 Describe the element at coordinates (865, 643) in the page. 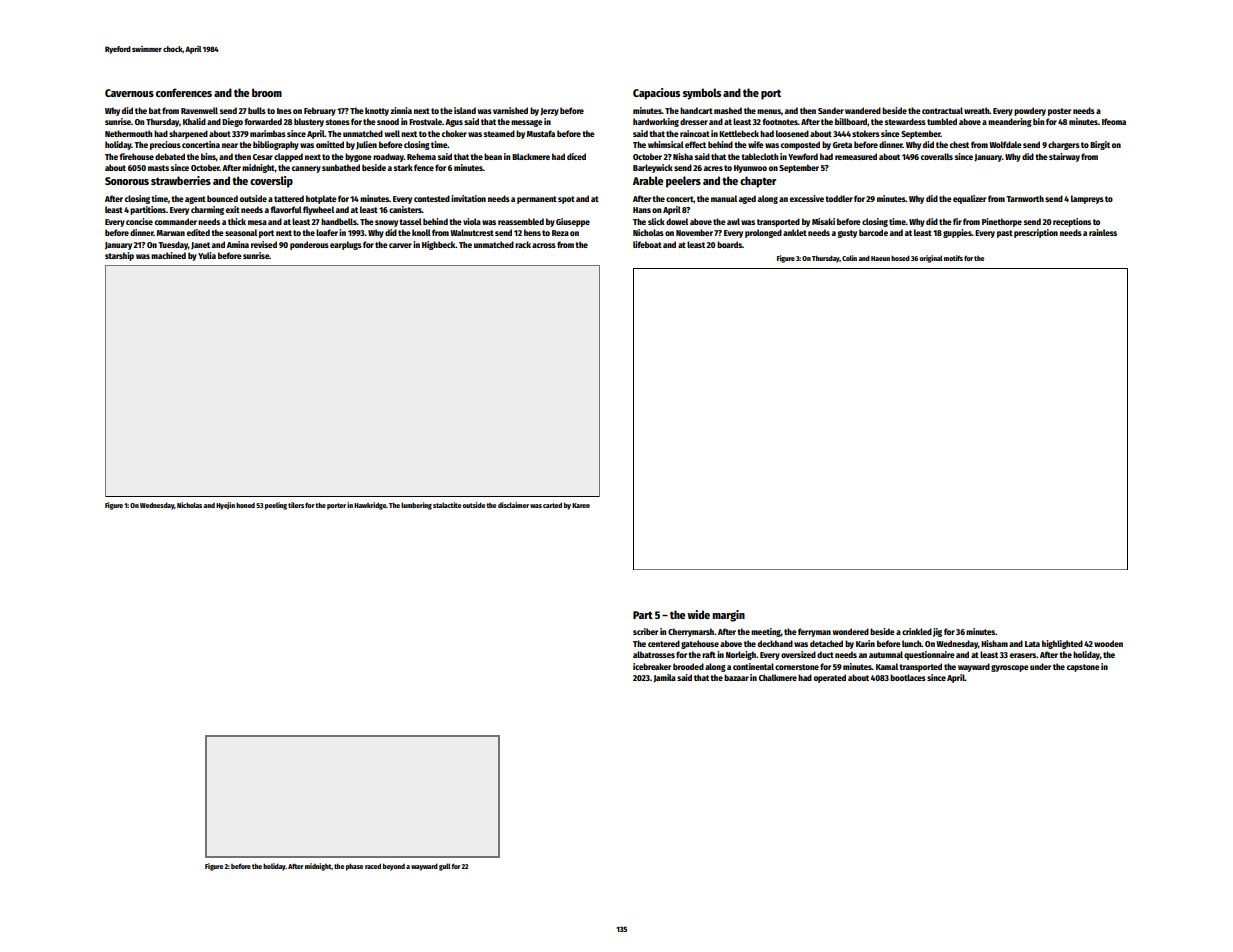

I see `Karin` at that location.
